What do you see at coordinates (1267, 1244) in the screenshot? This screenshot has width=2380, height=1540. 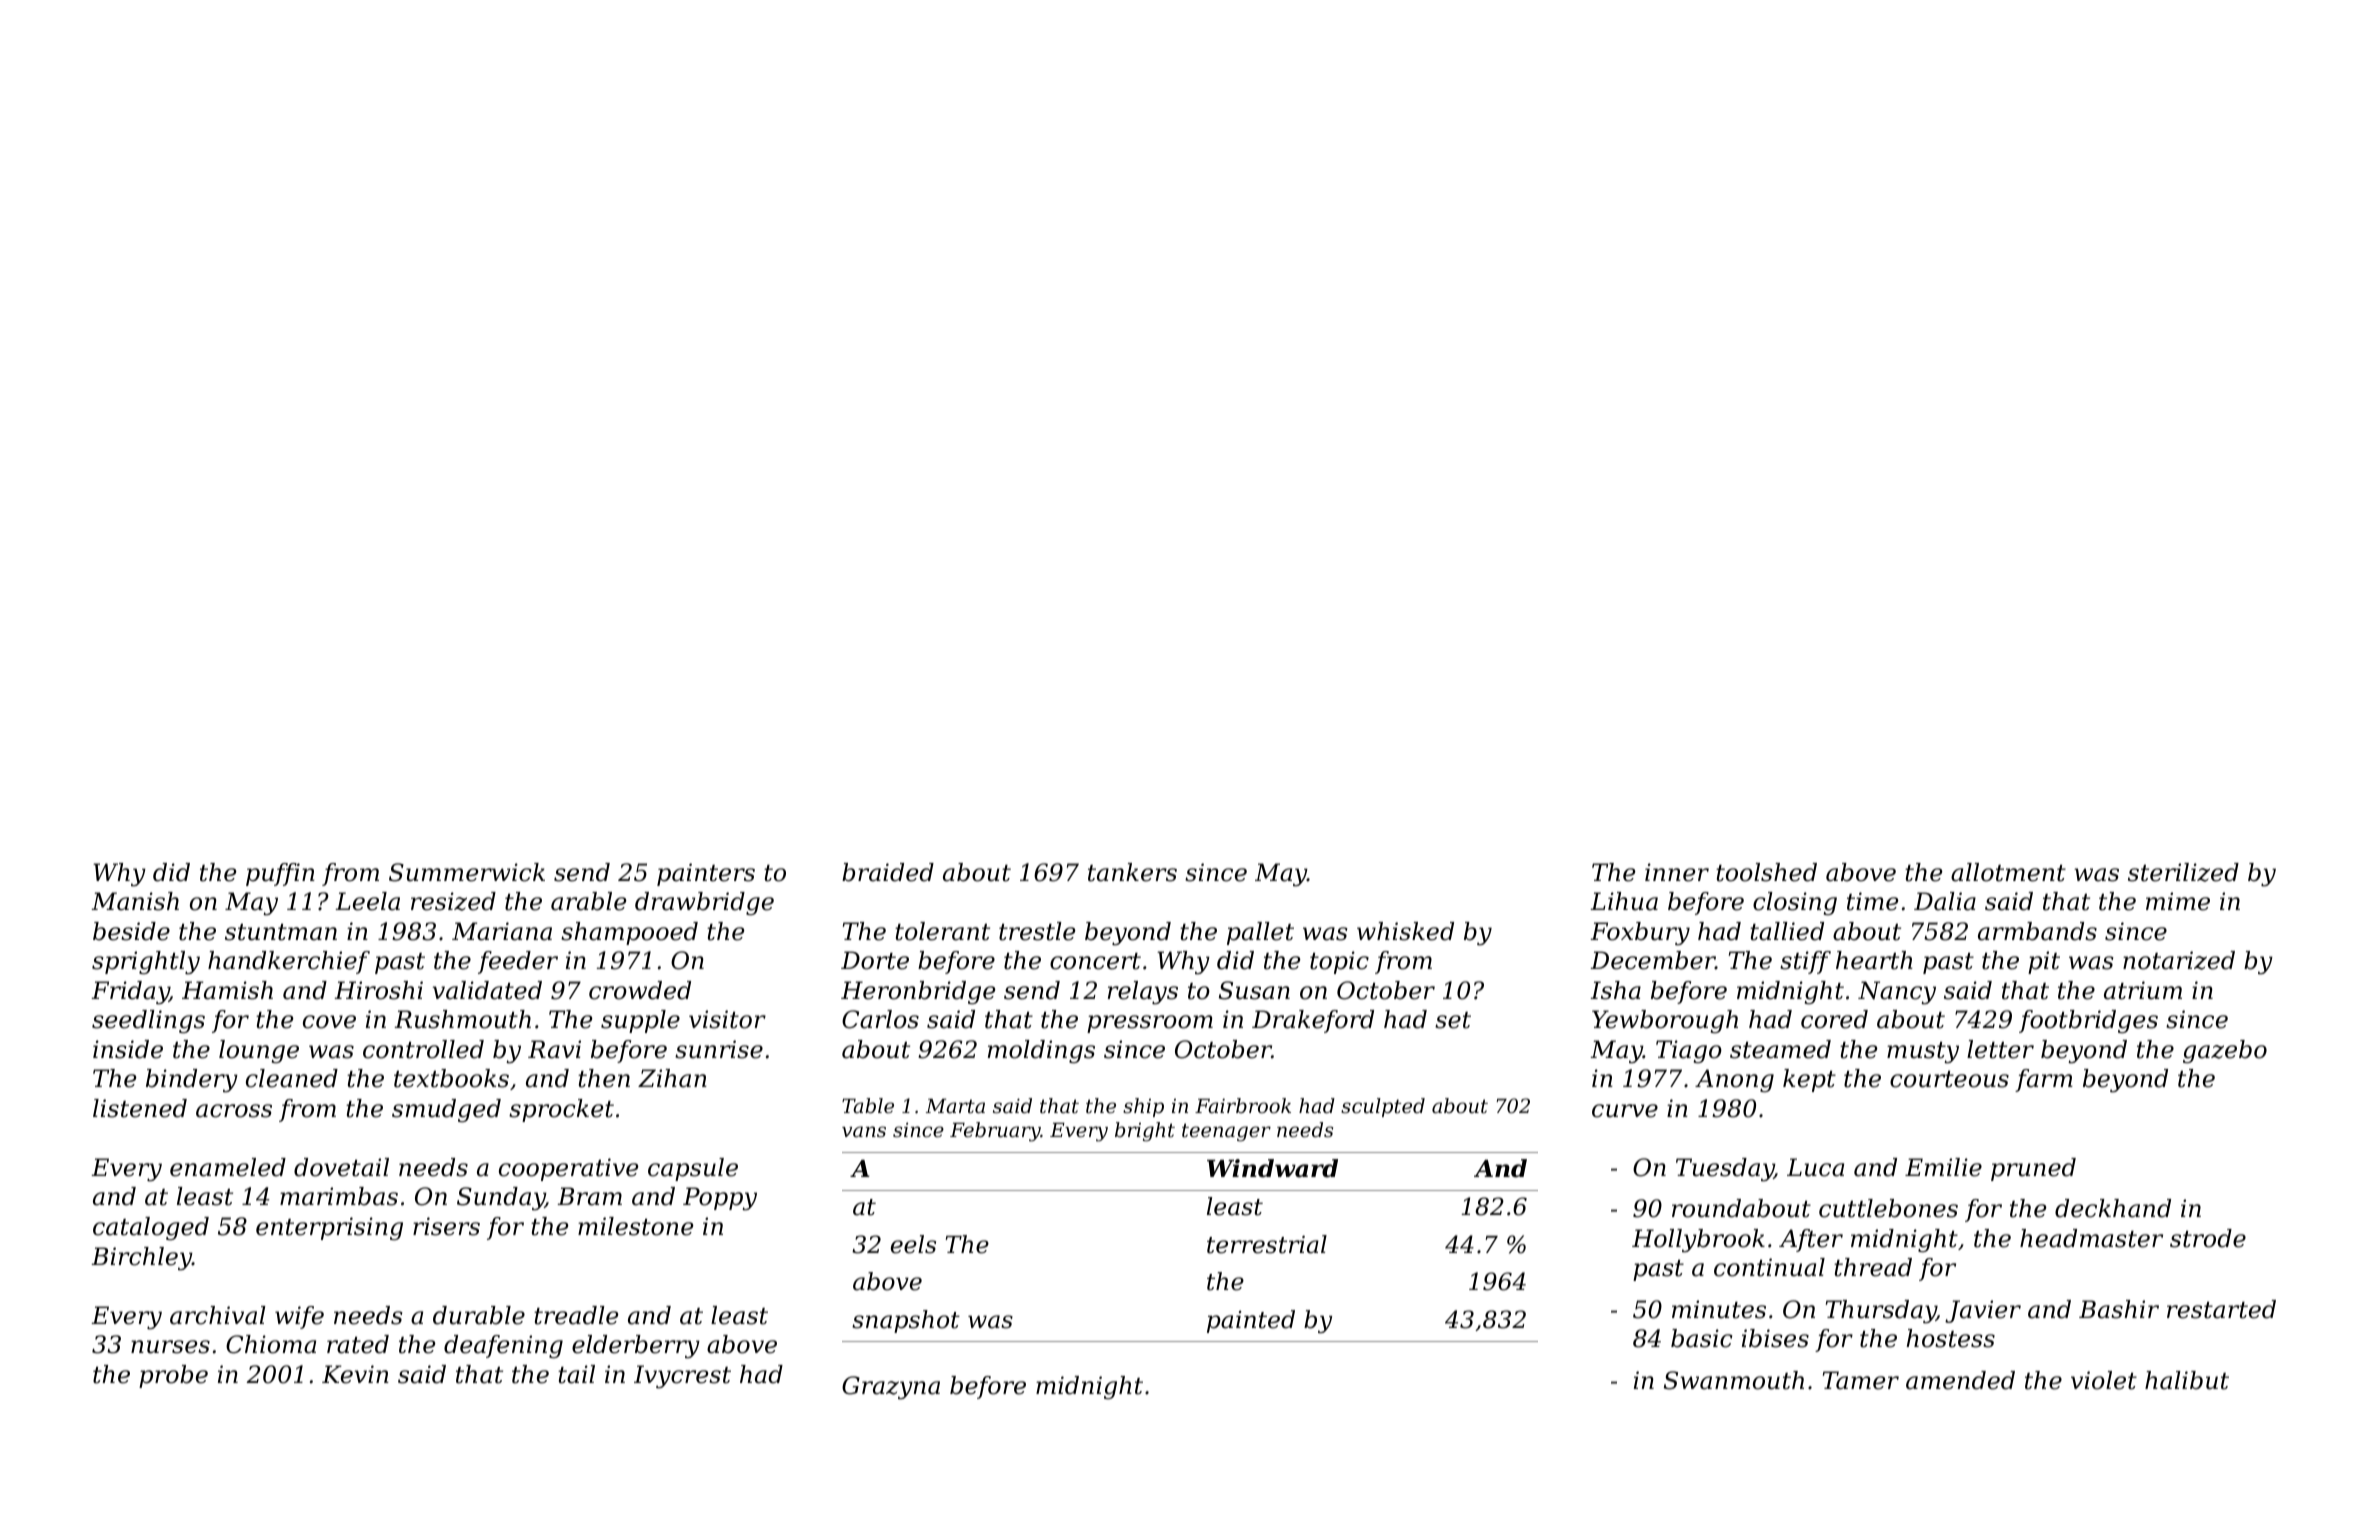 I see `terrestrial` at bounding box center [1267, 1244].
